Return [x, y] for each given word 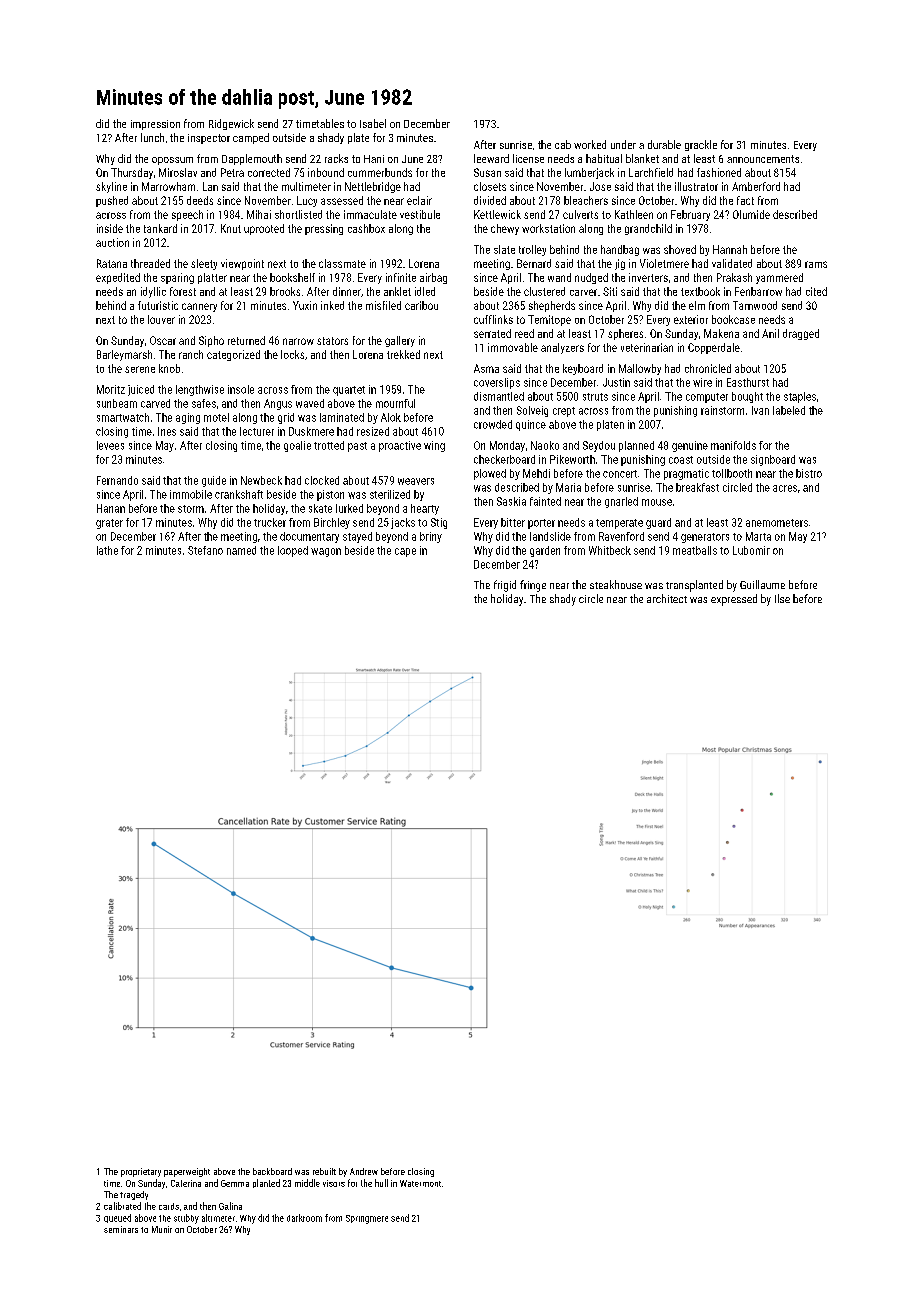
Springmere [367, 1219]
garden [545, 551]
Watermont [420, 1183]
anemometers [777, 523]
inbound [326, 172]
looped [293, 551]
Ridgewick [231, 124]
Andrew [364, 1171]
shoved [680, 249]
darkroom [304, 1218]
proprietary [141, 1172]
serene [140, 369]
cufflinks [493, 319]
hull [381, 1183]
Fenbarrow [758, 291]
